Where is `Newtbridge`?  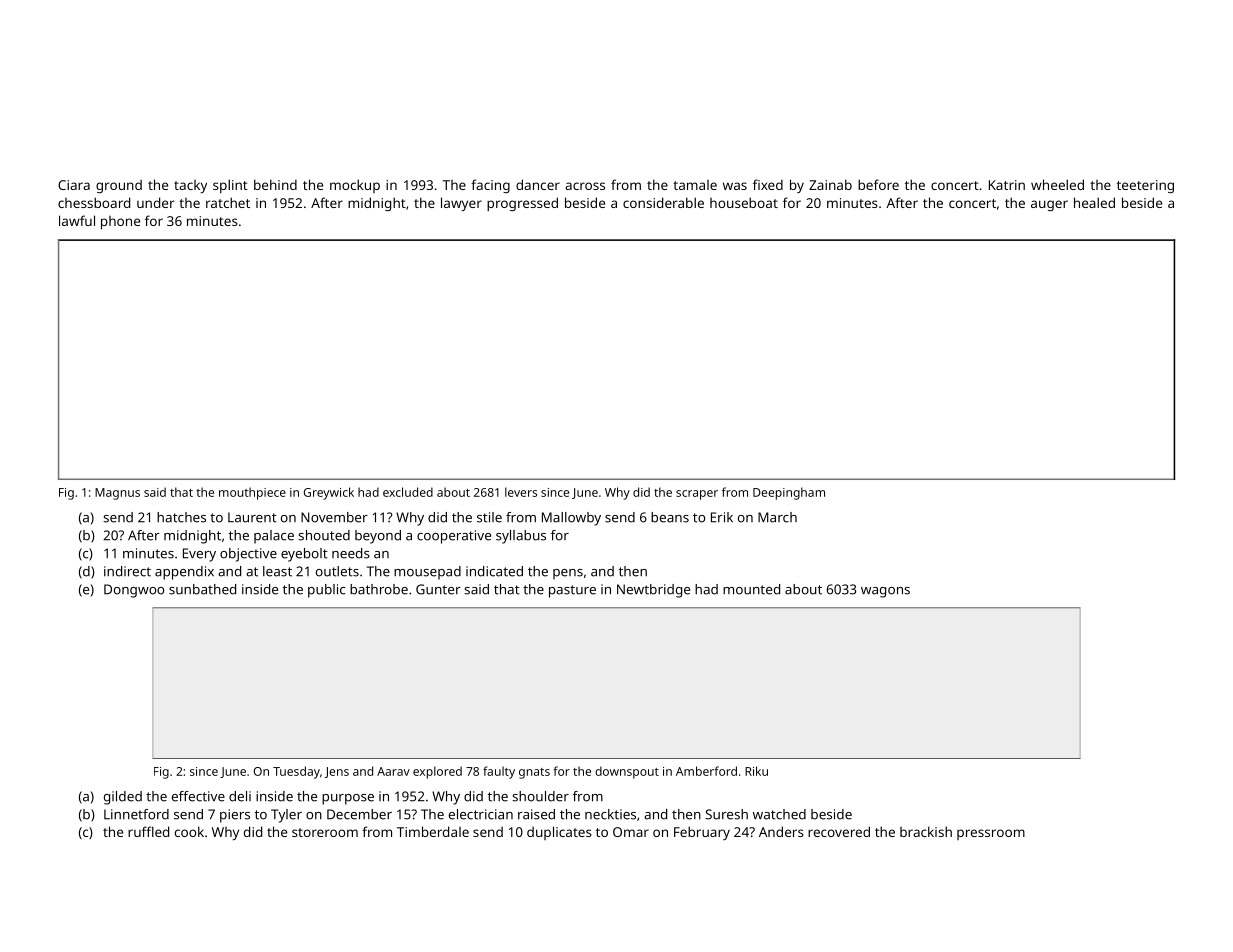
Newtbridge is located at coordinates (653, 591).
